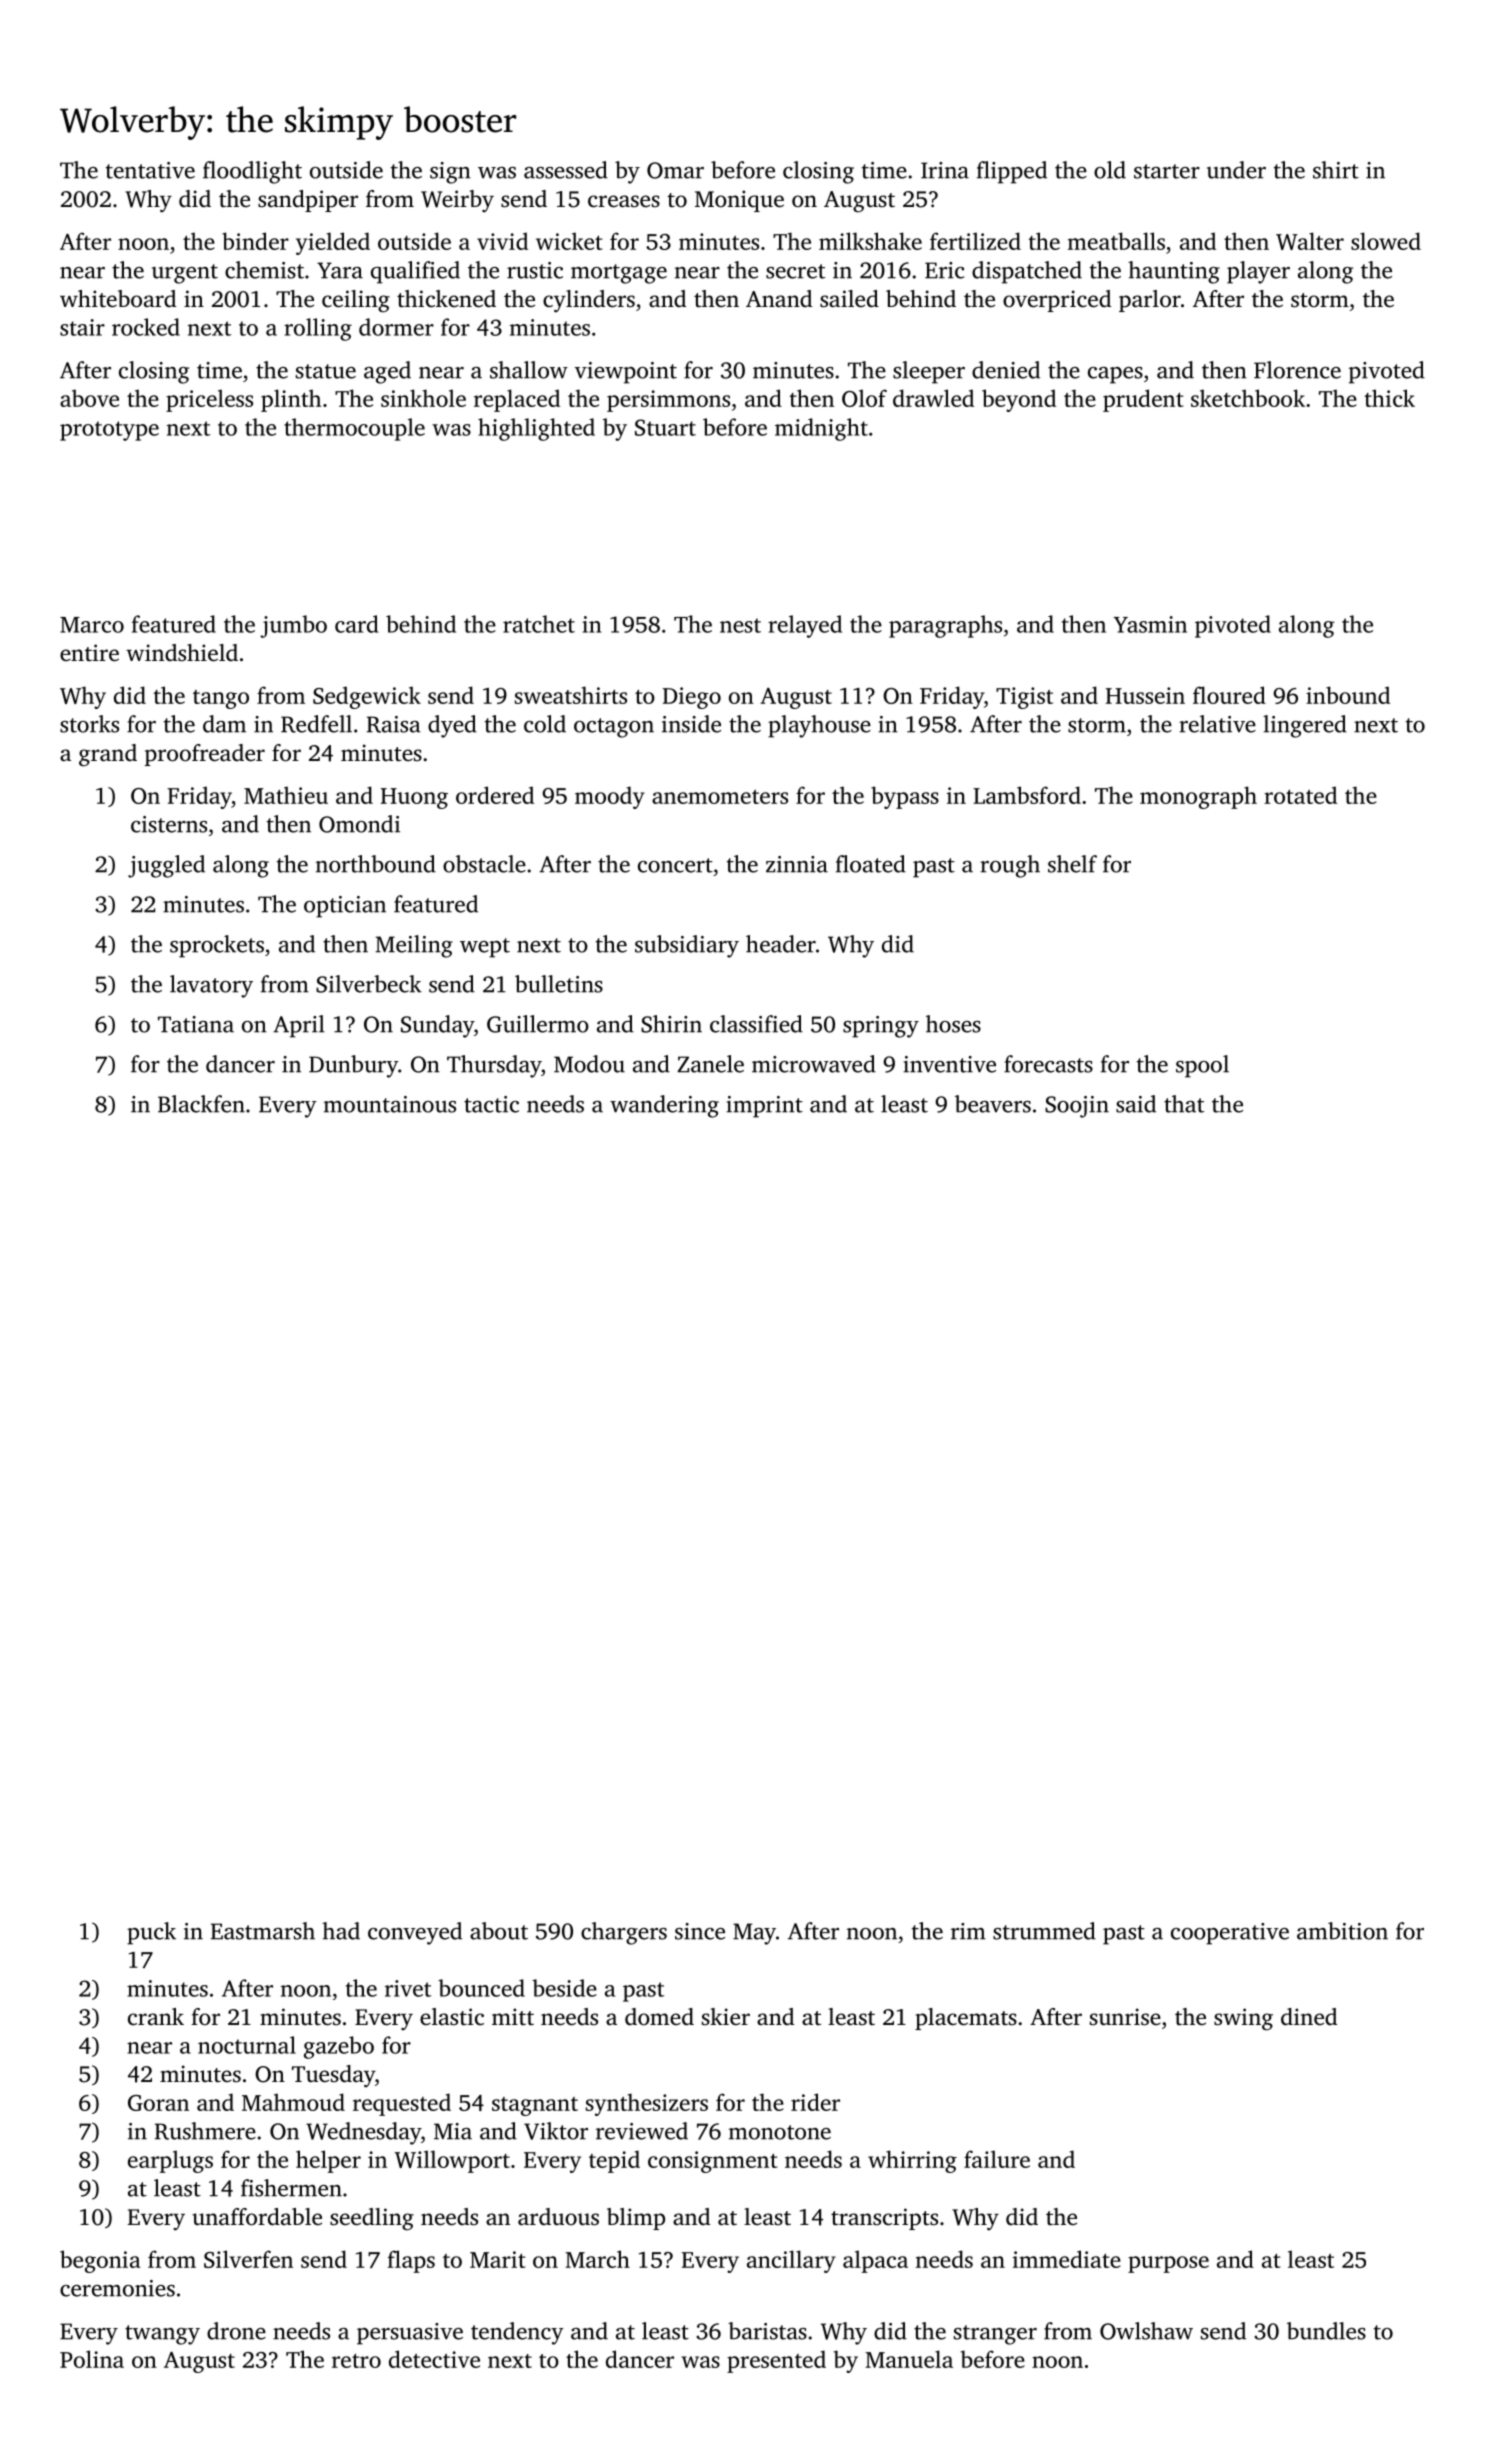 The width and height of the screenshot is (1496, 2464). Describe the element at coordinates (151, 1933) in the screenshot. I see `puck` at that location.
